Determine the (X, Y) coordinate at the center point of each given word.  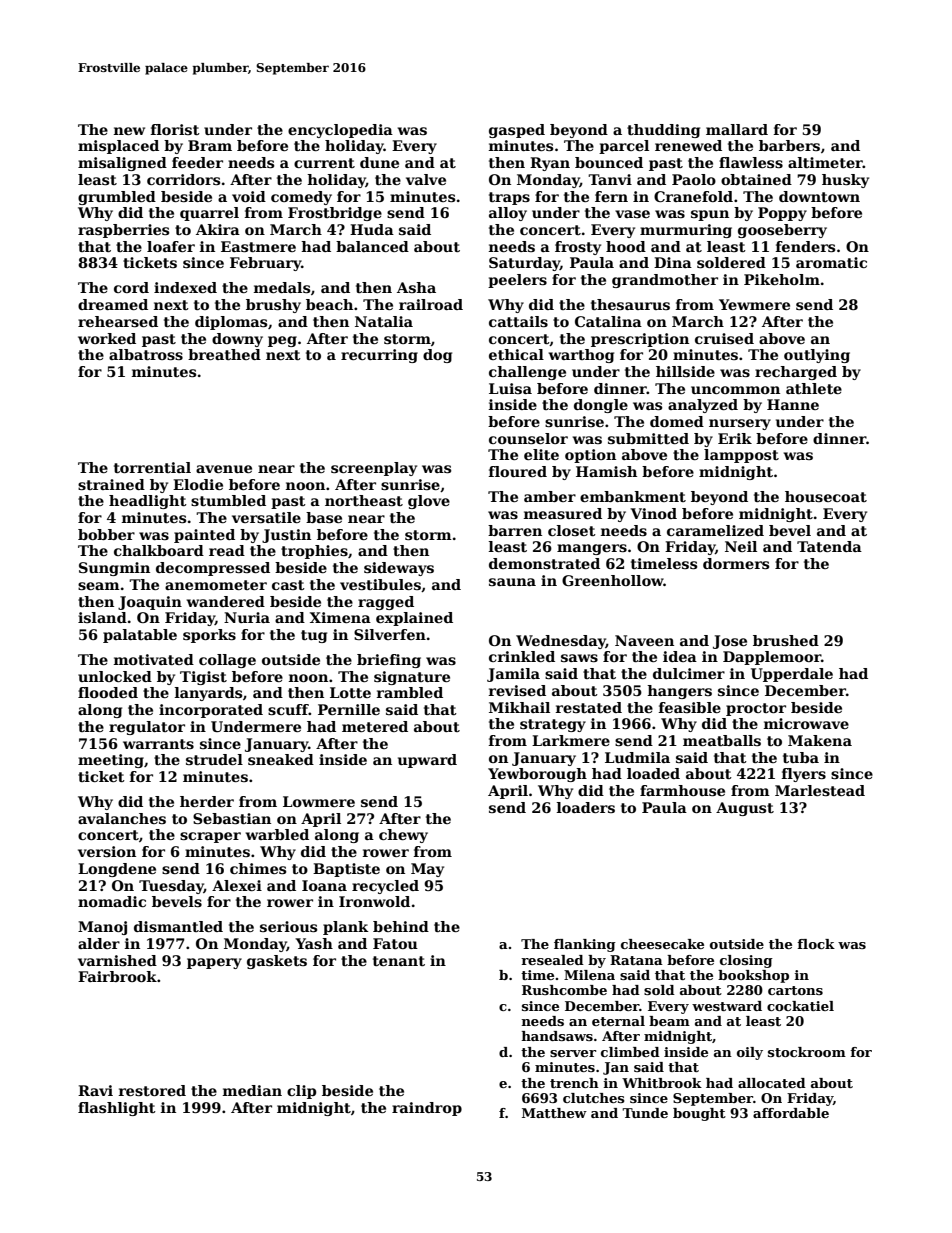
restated (589, 707)
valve (426, 179)
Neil (741, 546)
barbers (789, 145)
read (227, 550)
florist (175, 129)
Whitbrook (662, 1083)
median (252, 1090)
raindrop (427, 1109)
